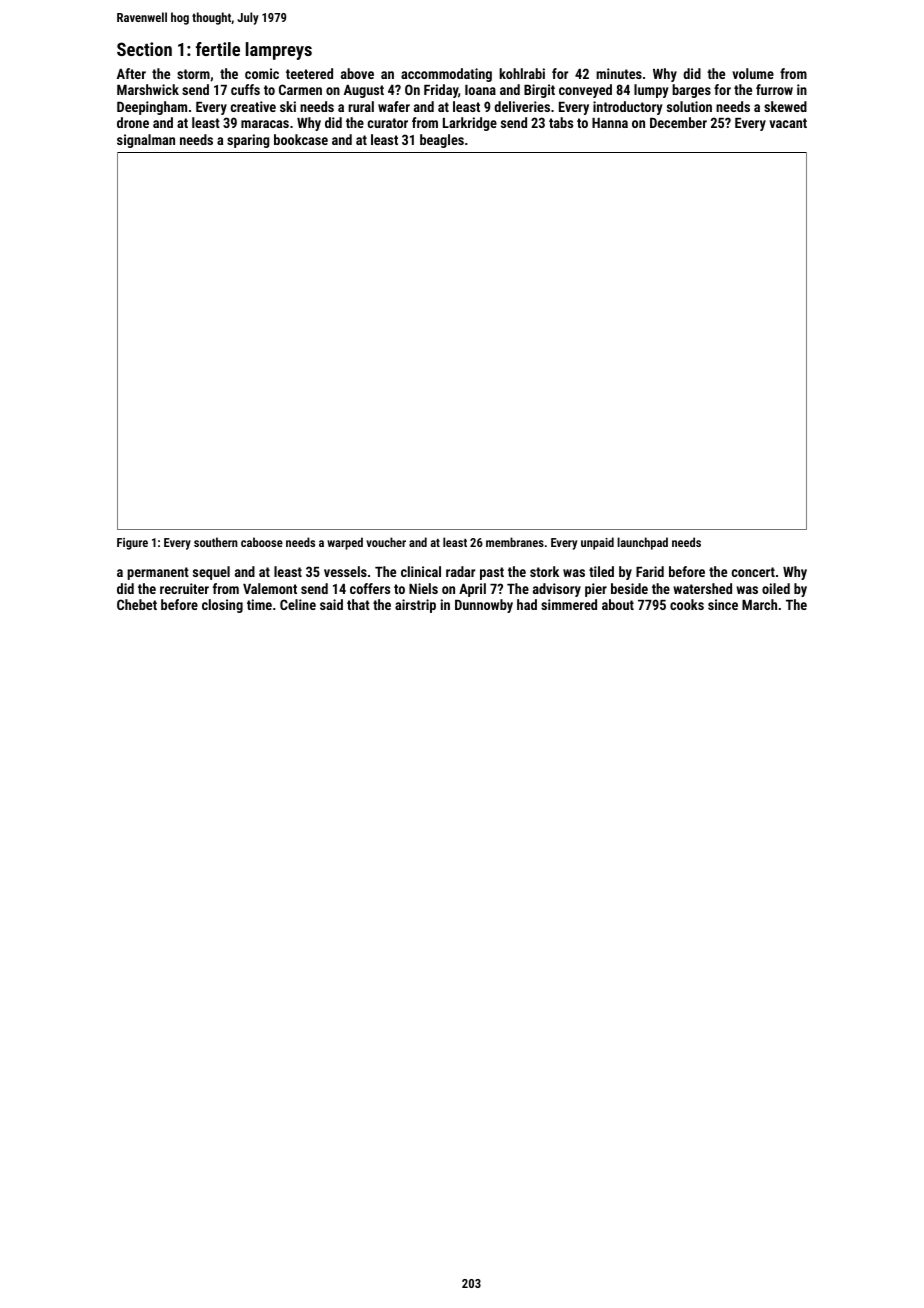  Describe the element at coordinates (678, 122) in the image. I see `December` at that location.
